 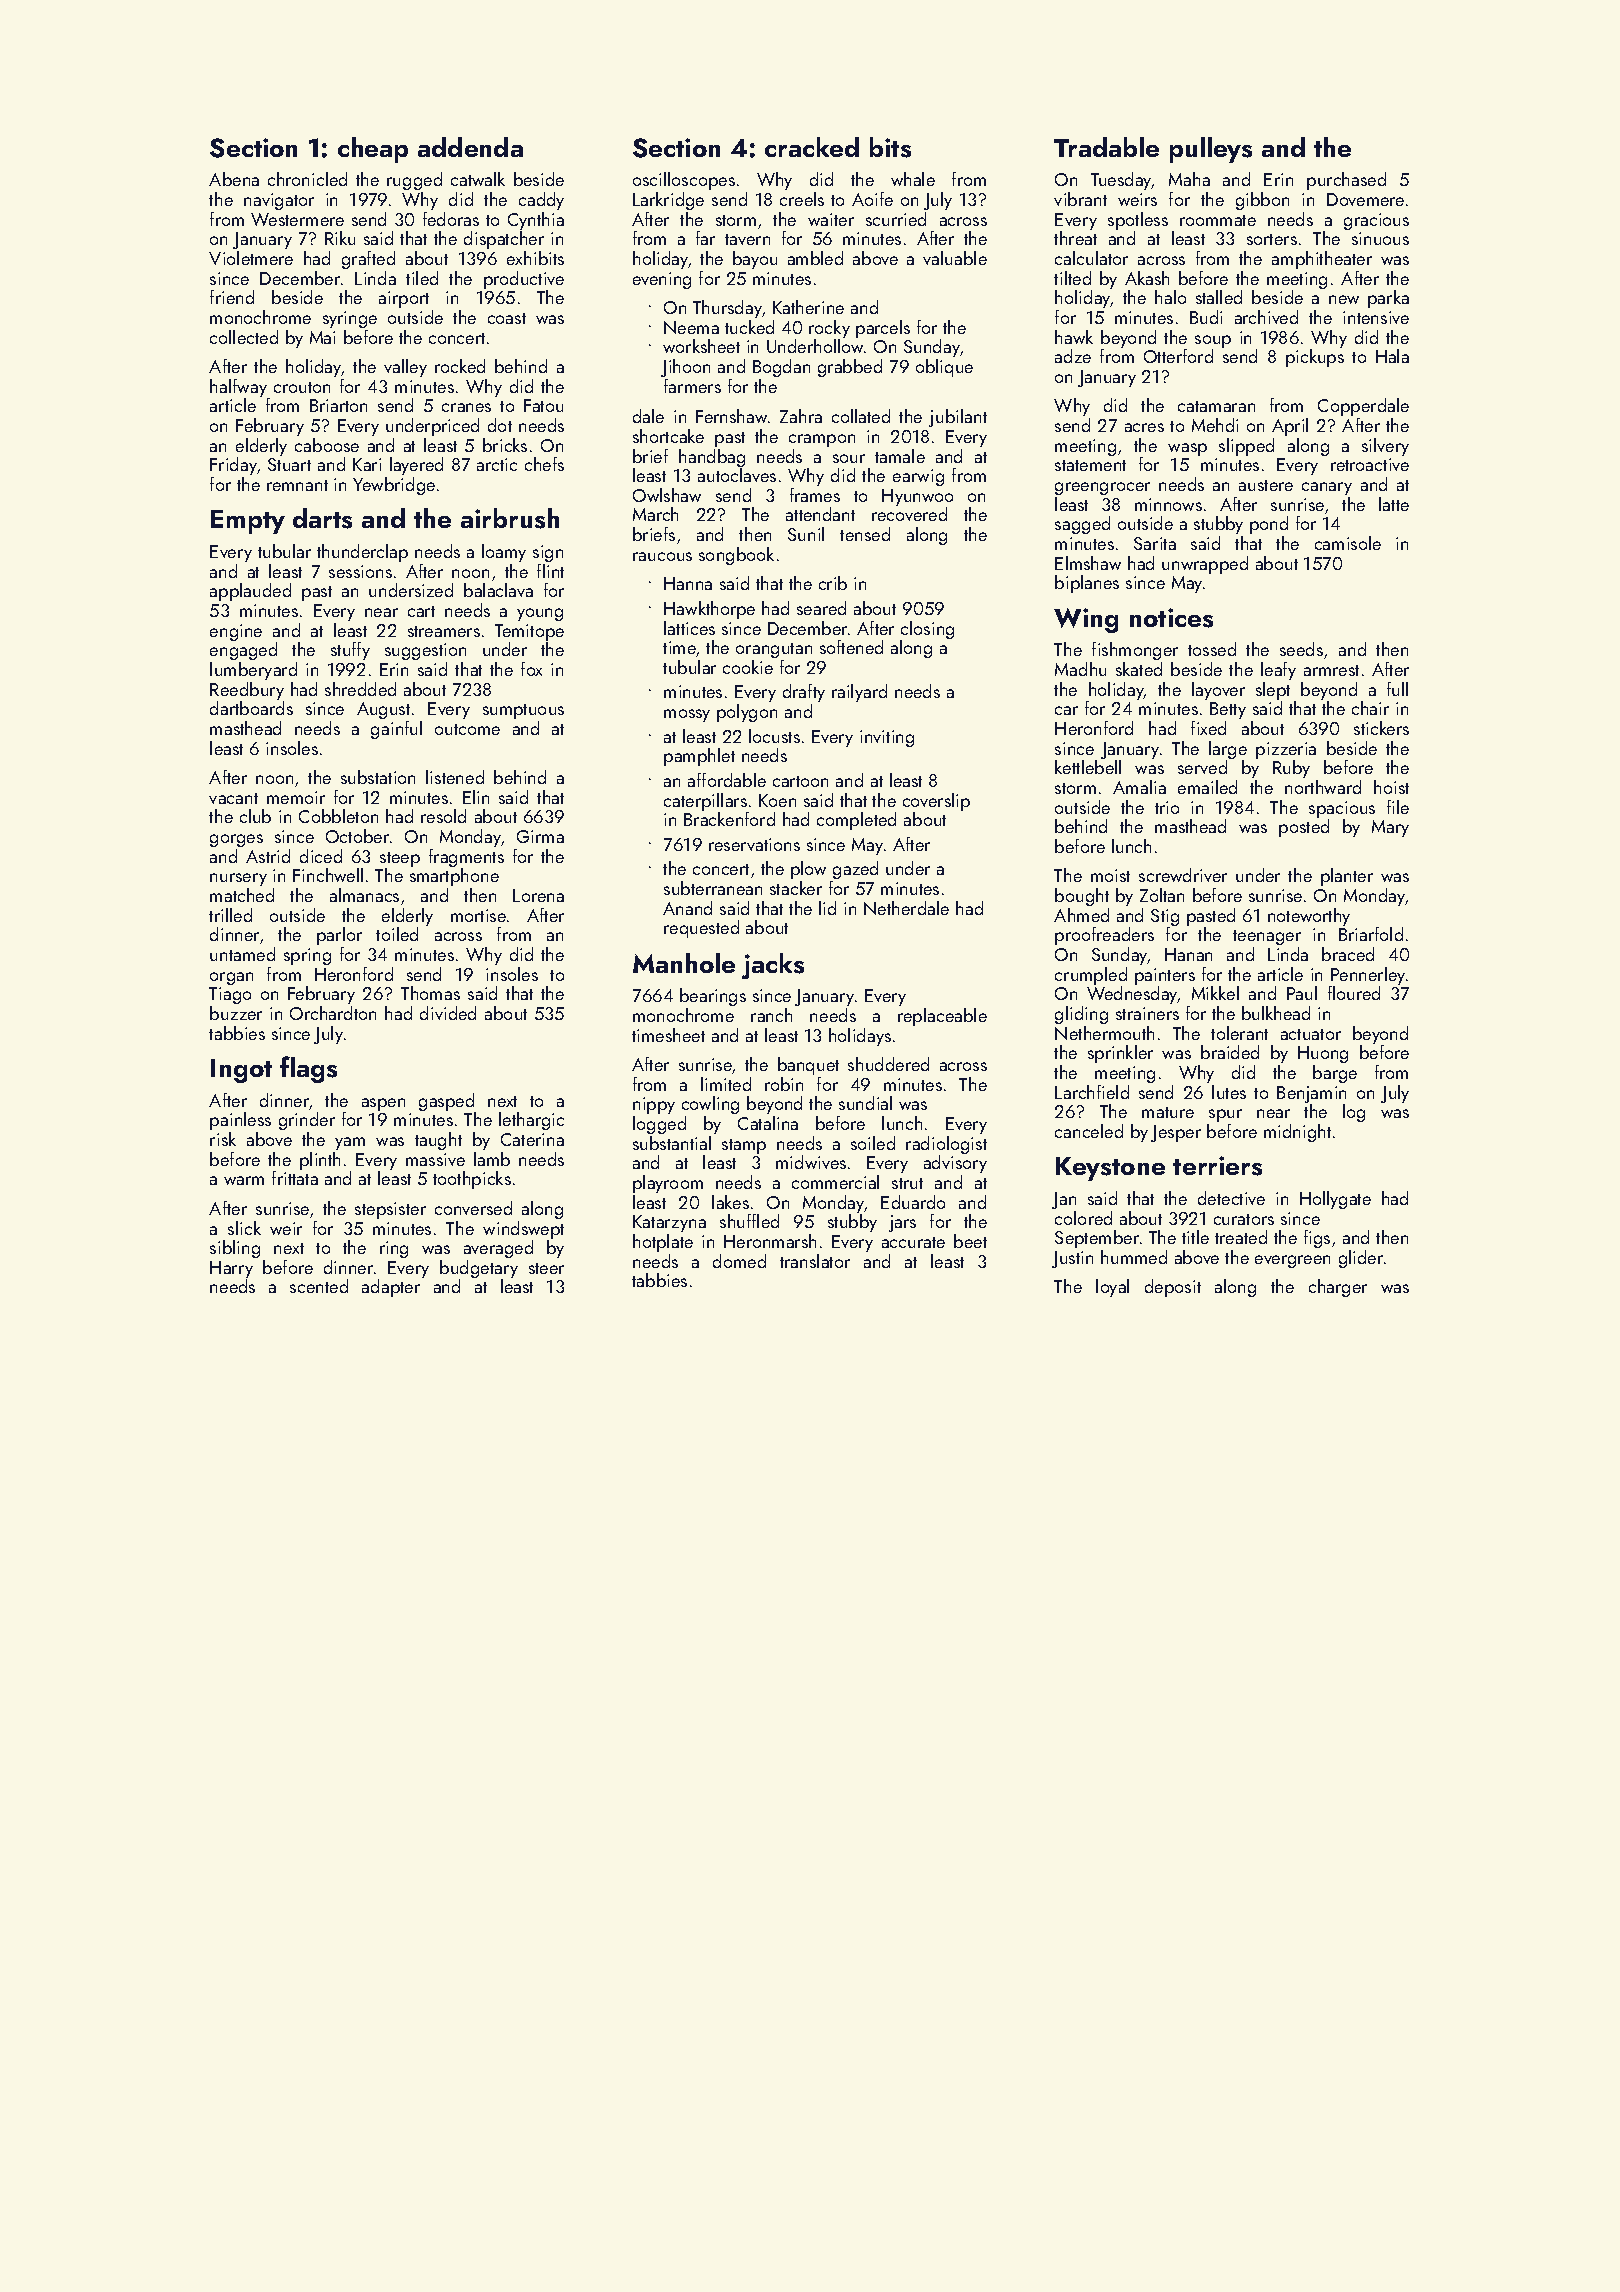 What do you see at coordinates (729, 819) in the screenshot?
I see `Brackenford` at bounding box center [729, 819].
